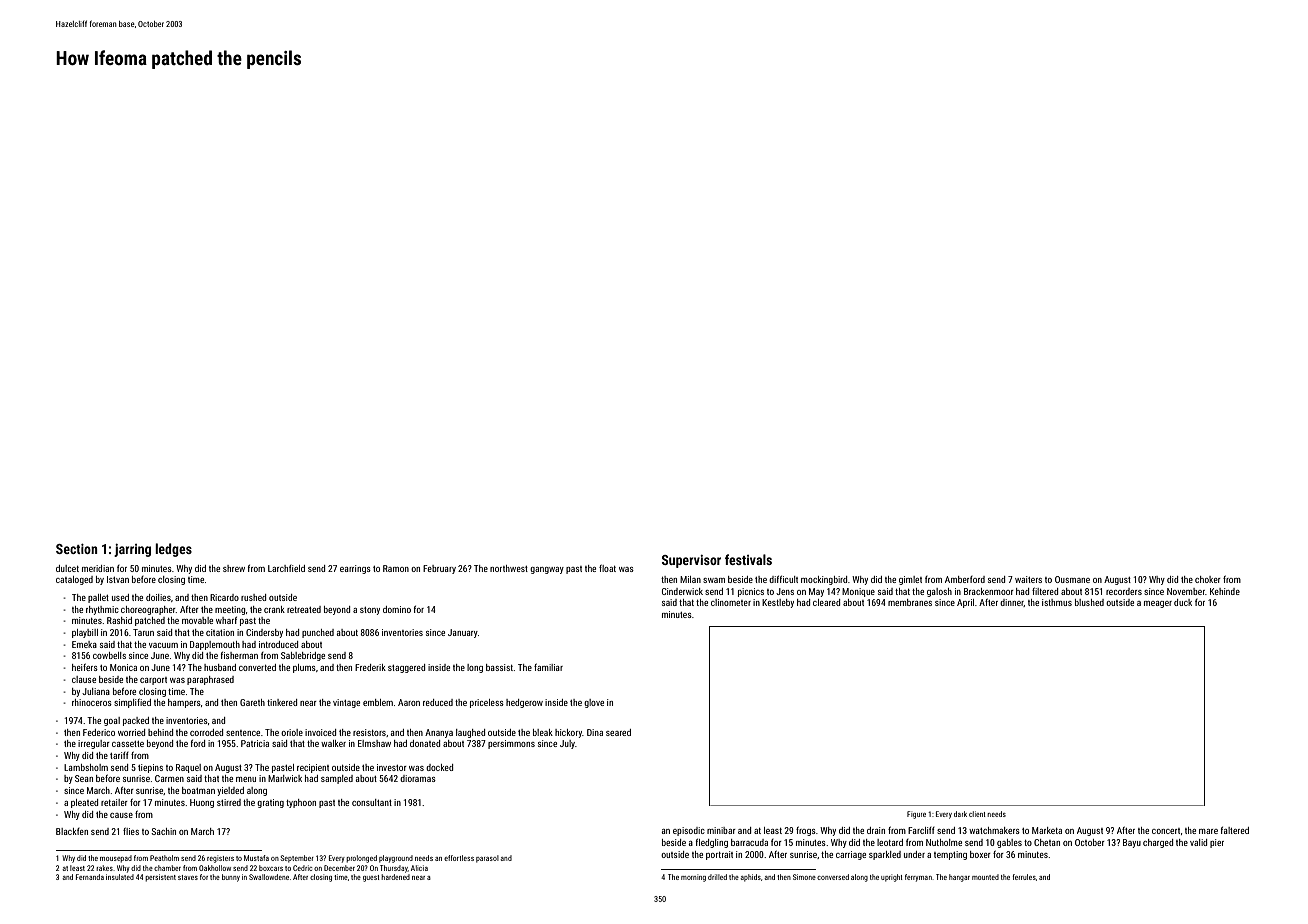 The width and height of the page is (1308, 924). Describe the element at coordinates (143, 632) in the page. I see `Tarun` at that location.
